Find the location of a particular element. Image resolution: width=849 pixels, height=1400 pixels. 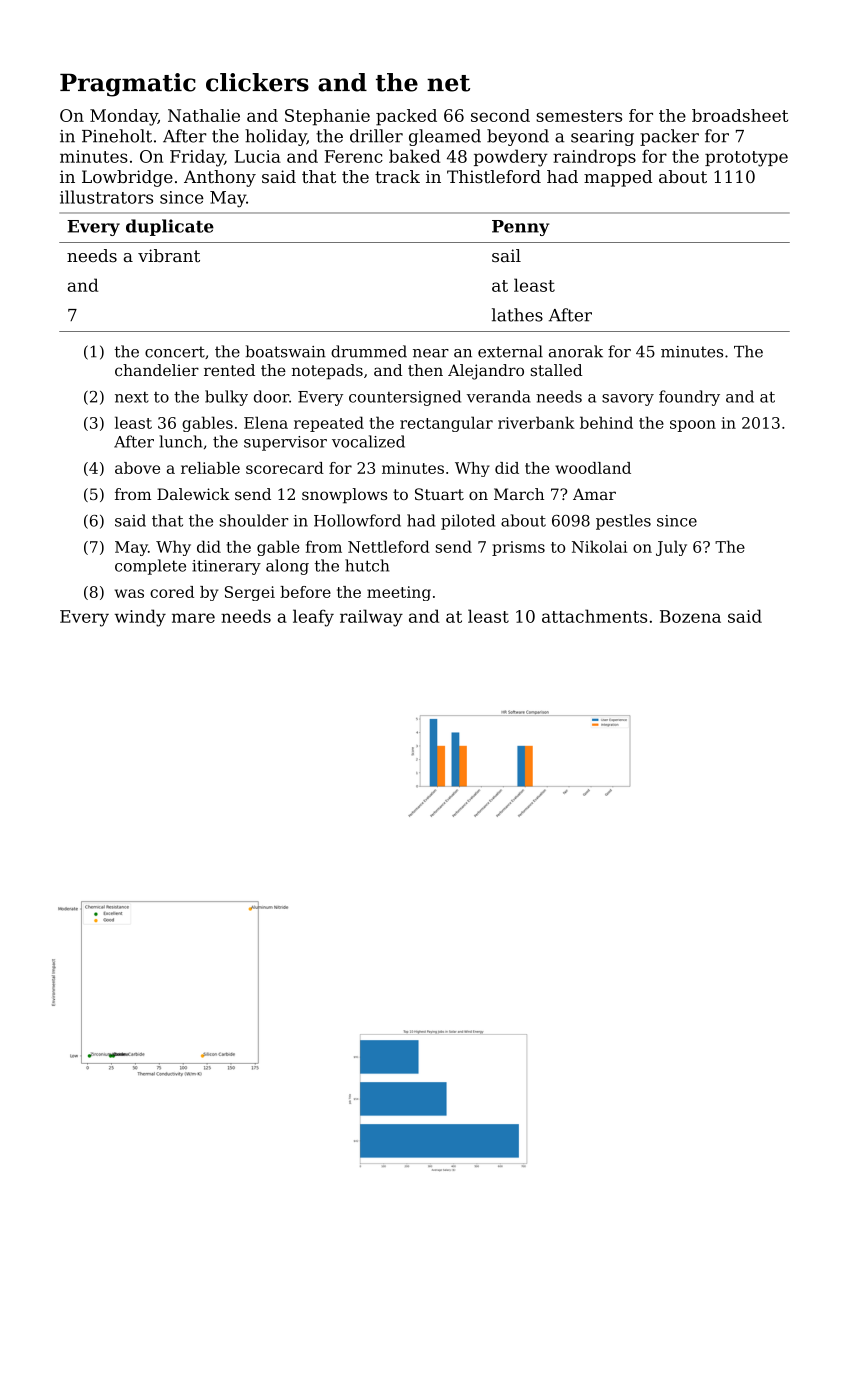

Pragmatic is located at coordinates (128, 85).
